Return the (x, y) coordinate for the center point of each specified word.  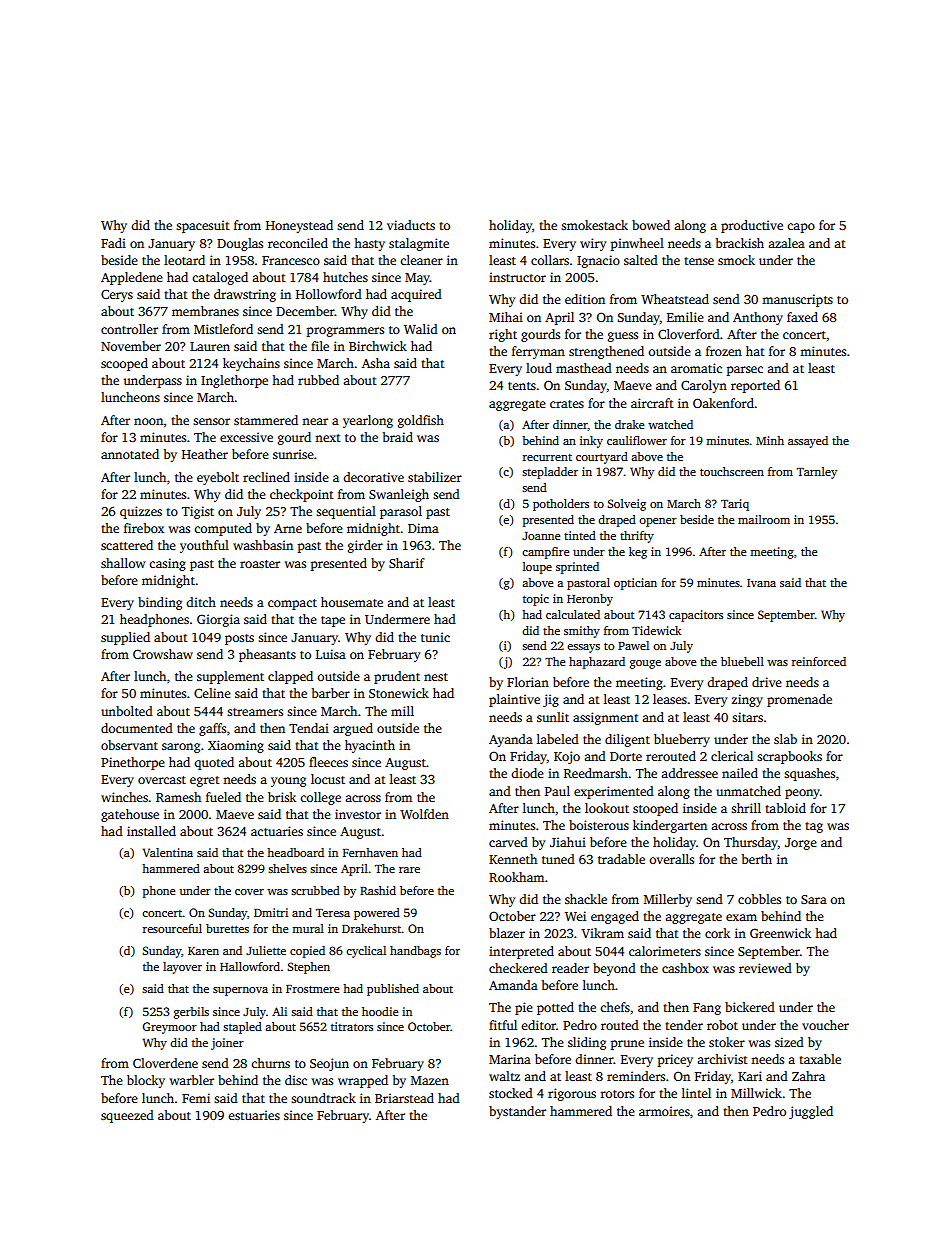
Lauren (210, 346)
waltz (504, 1076)
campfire (545, 553)
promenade (799, 700)
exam (741, 917)
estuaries (254, 1115)
